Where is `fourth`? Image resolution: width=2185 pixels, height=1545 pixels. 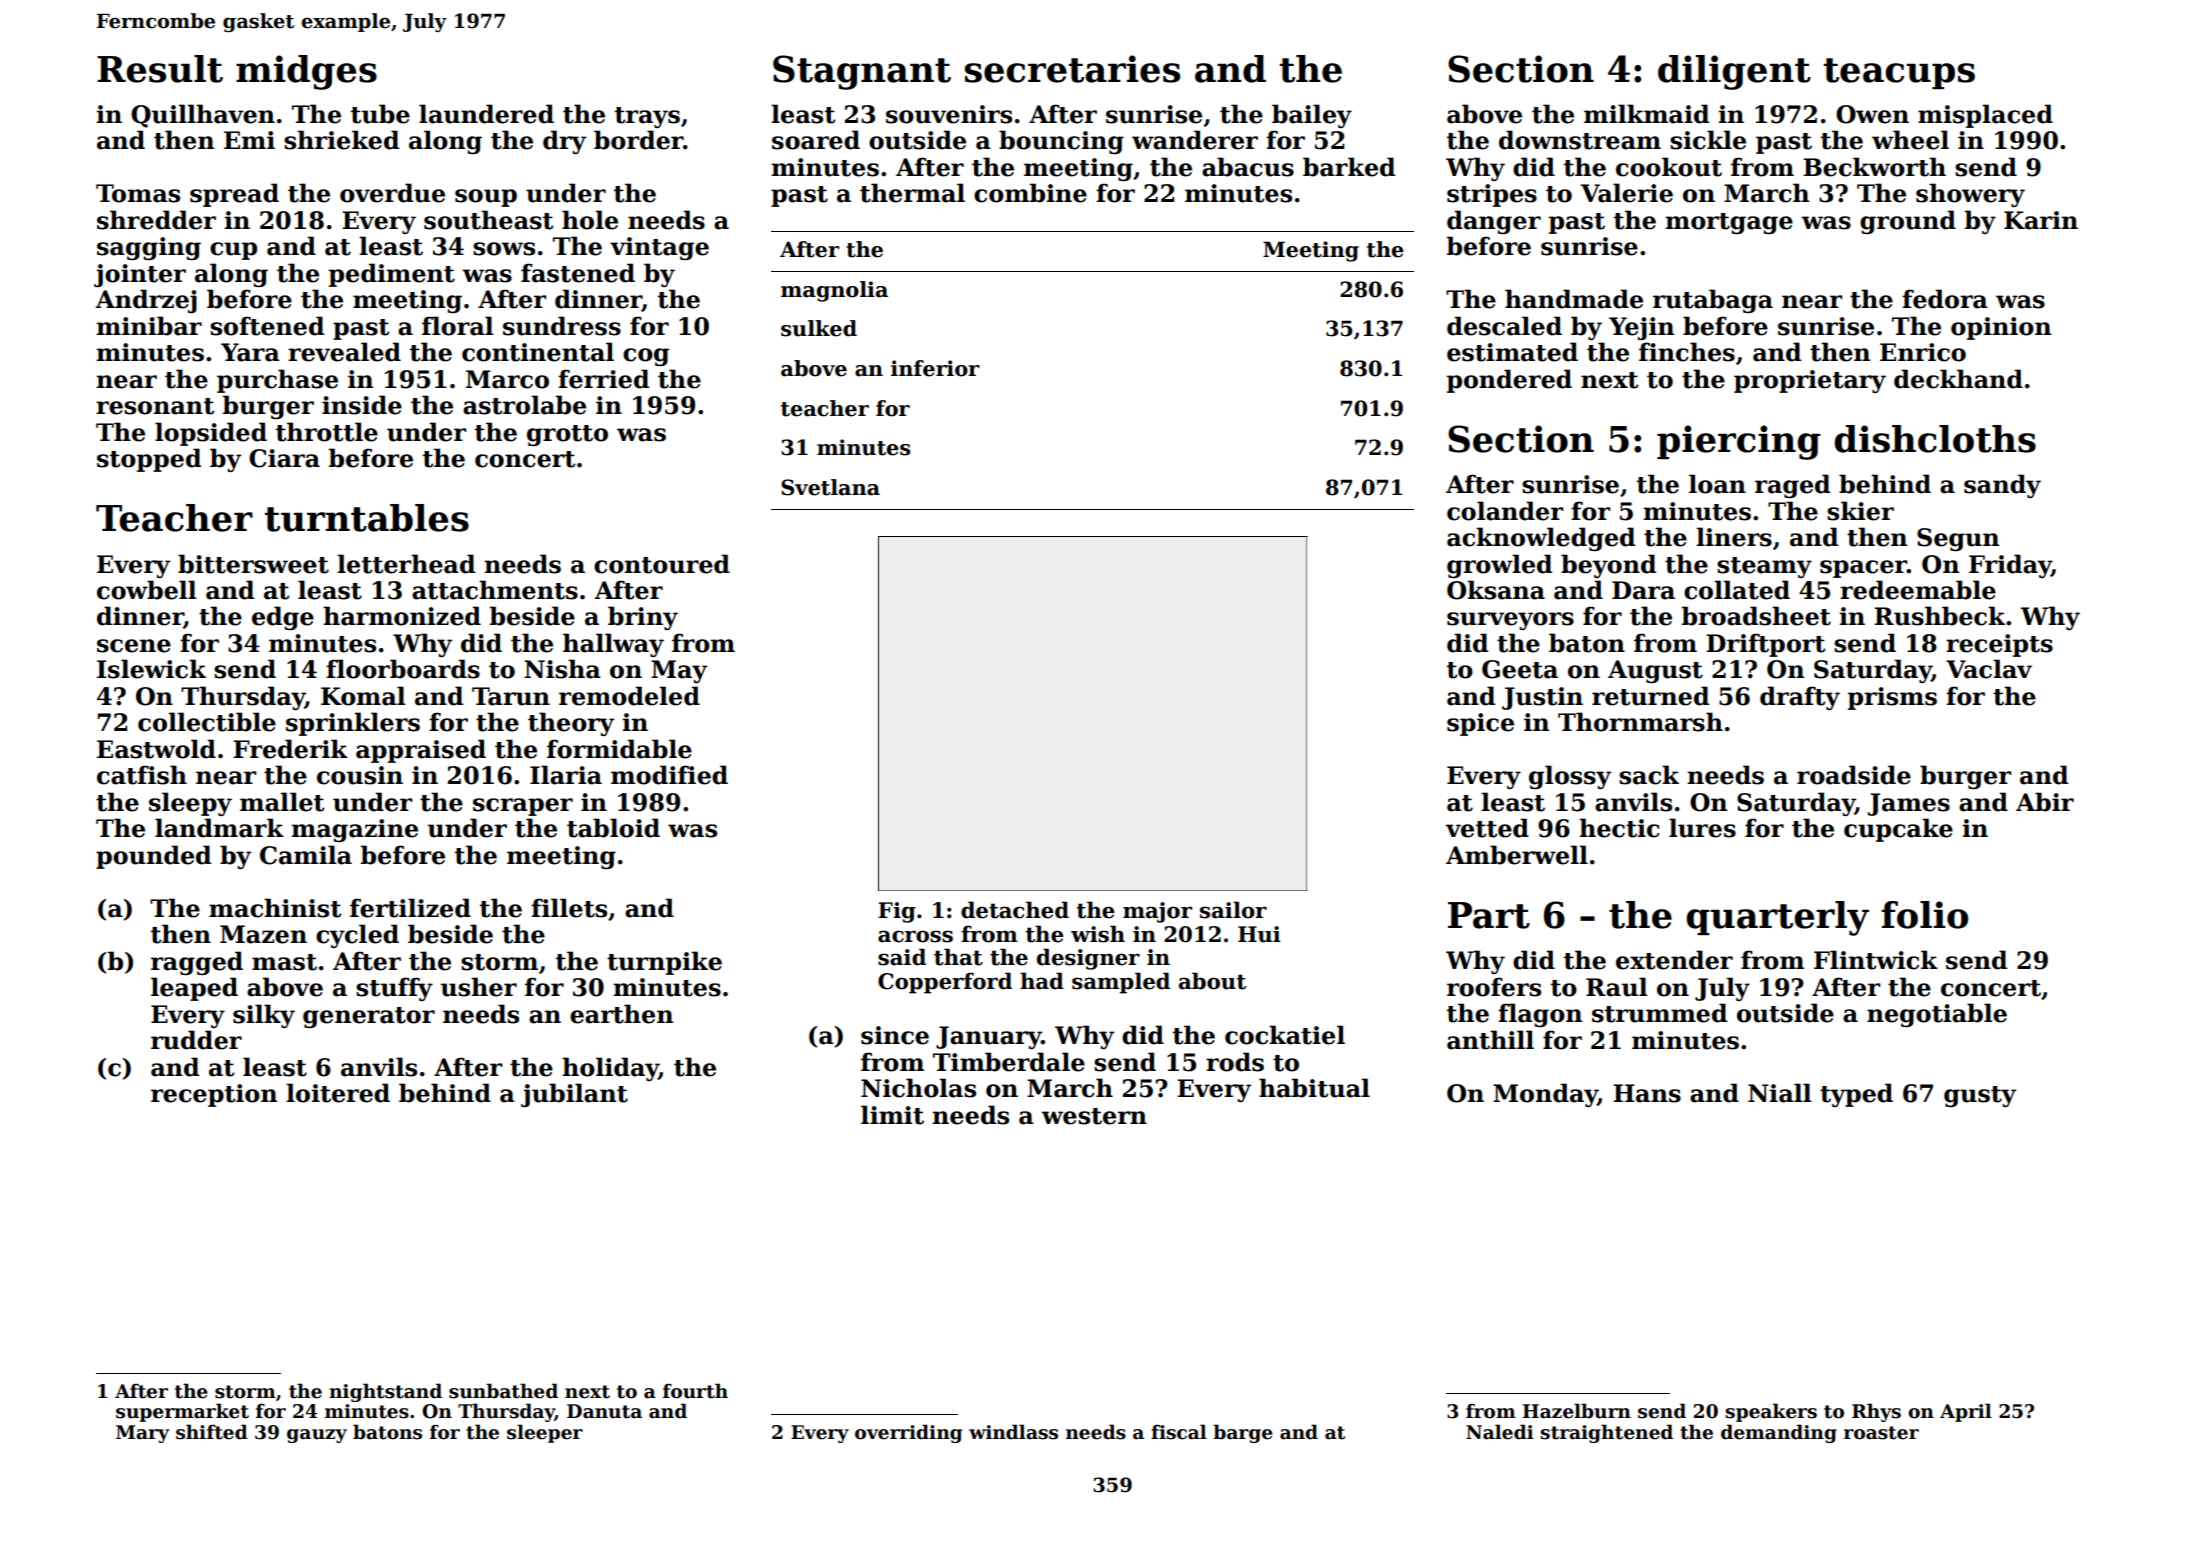 fourth is located at coordinates (695, 1391).
